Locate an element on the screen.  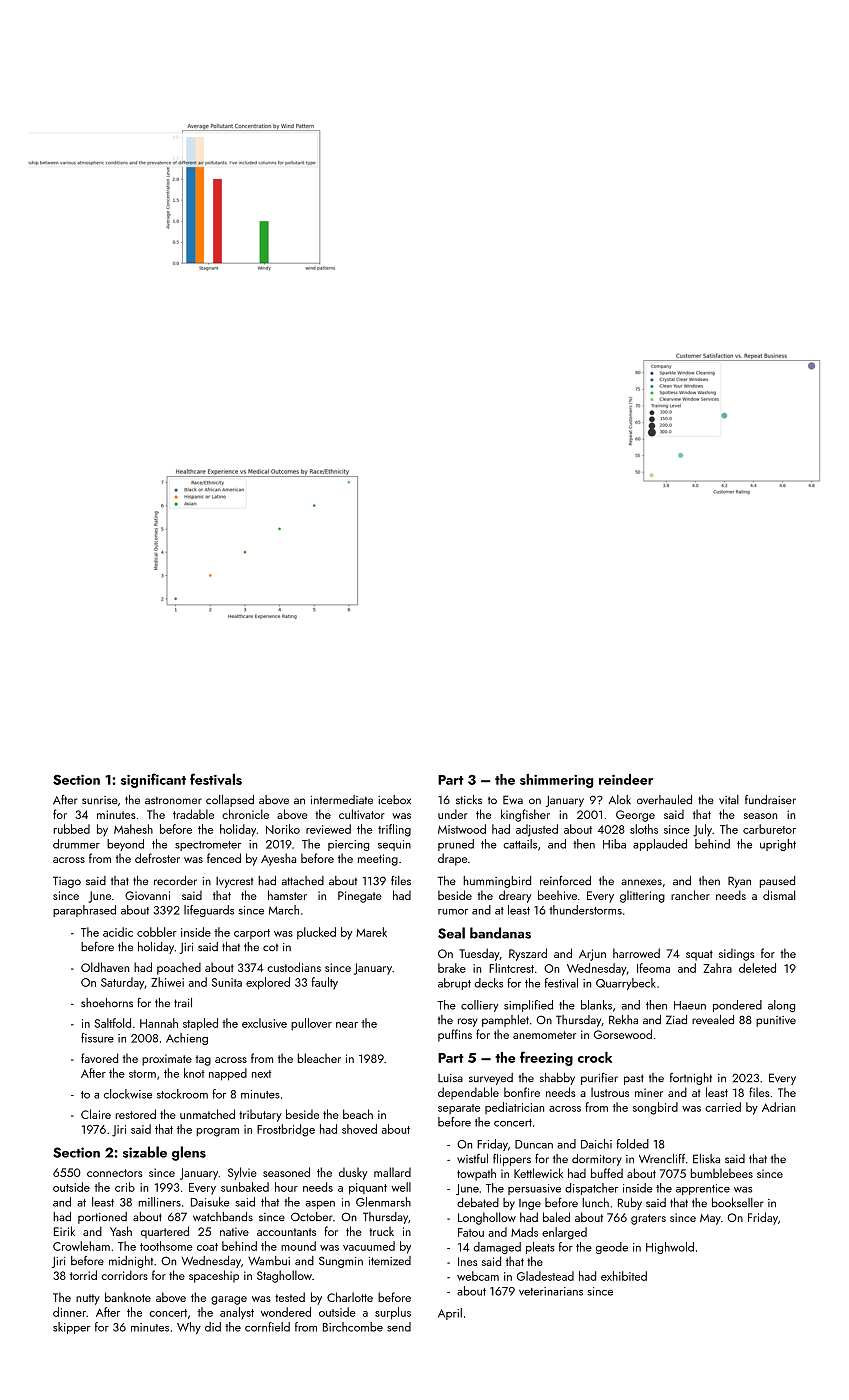
sizable is located at coordinates (145, 1152).
